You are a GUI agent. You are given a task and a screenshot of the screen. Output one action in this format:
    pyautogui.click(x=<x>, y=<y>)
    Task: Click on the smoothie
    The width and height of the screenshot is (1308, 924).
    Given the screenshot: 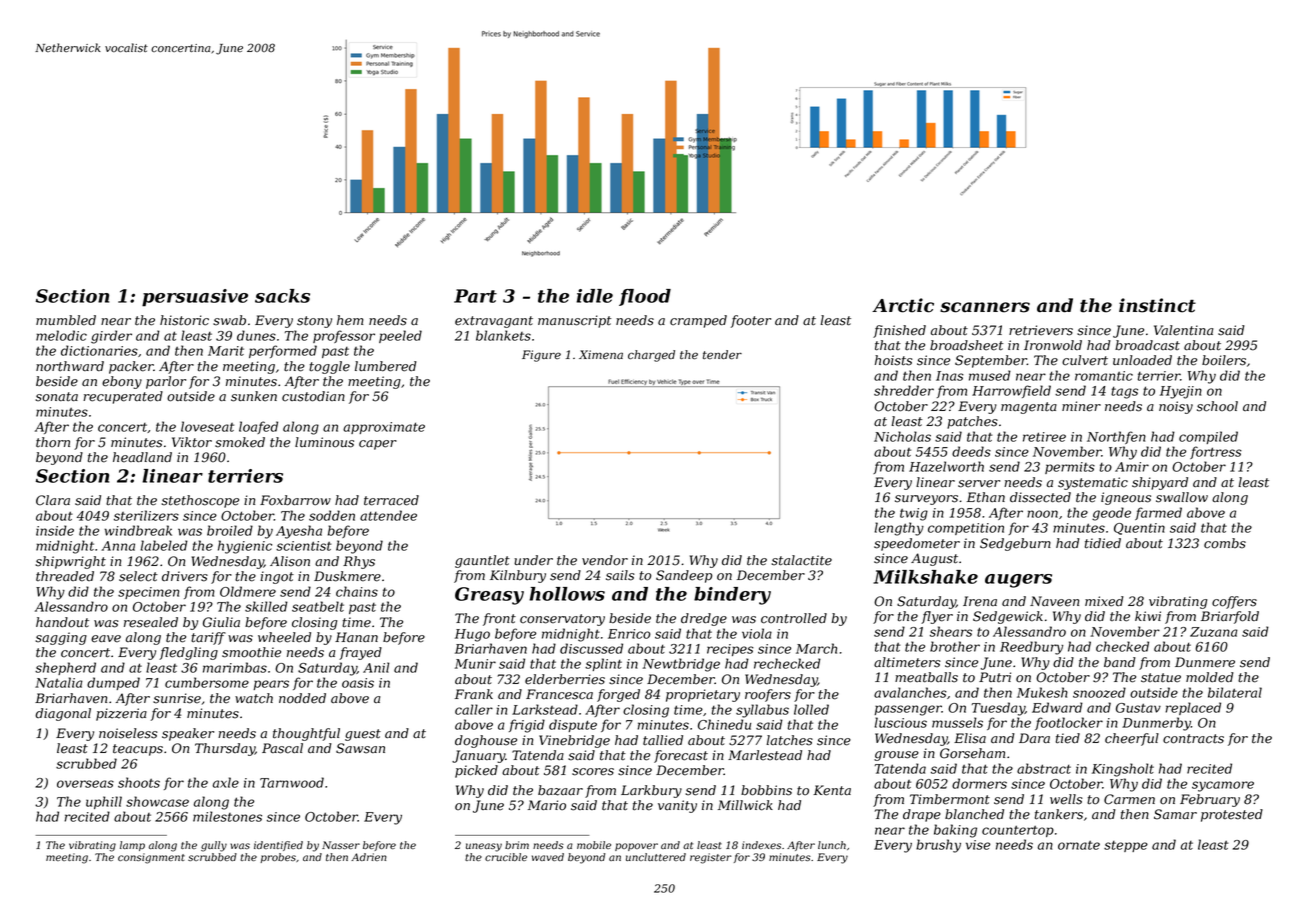 What is the action you would take?
    pyautogui.click(x=251, y=652)
